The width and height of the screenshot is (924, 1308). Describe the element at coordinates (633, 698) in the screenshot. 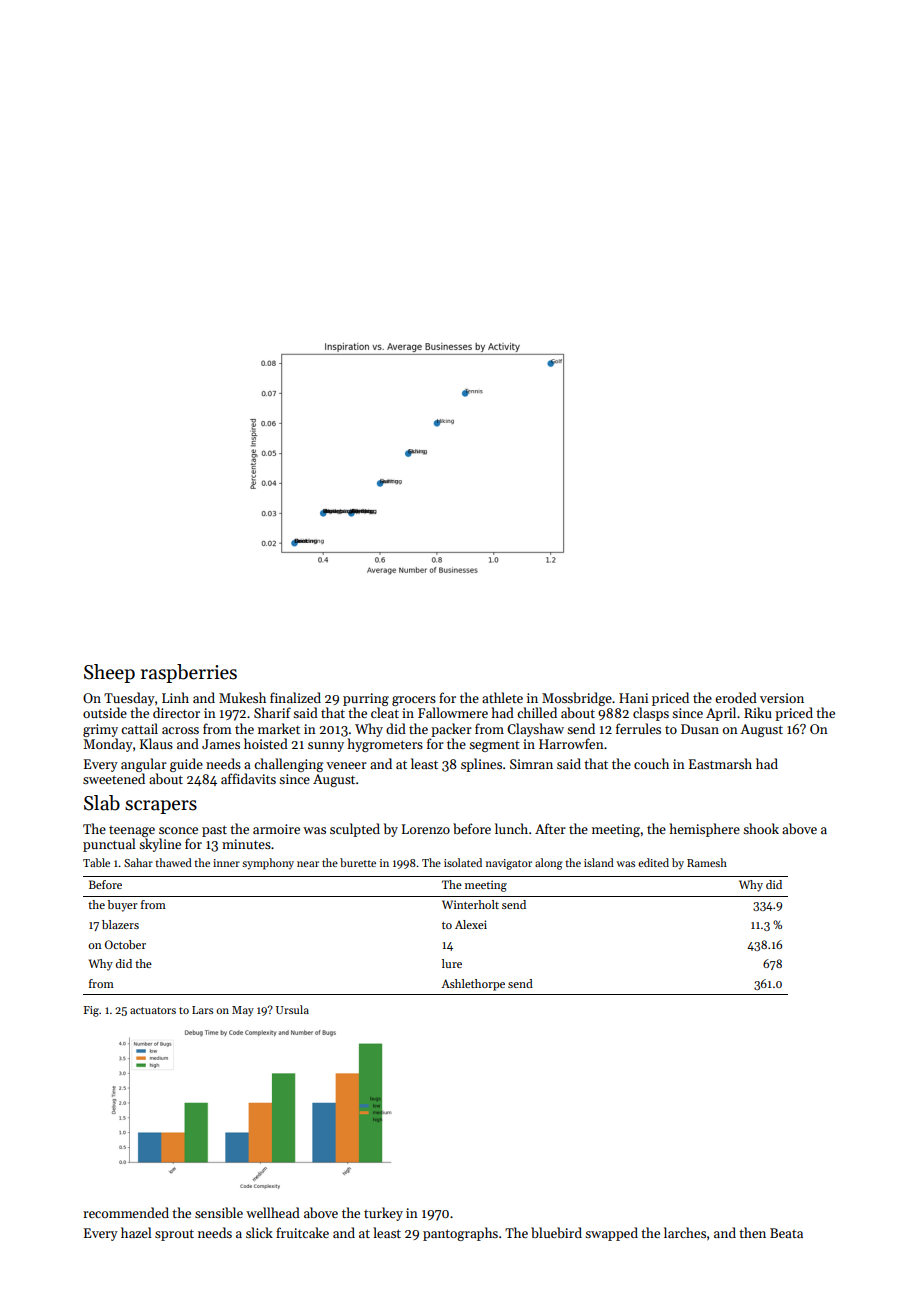

I see `Hani` at that location.
